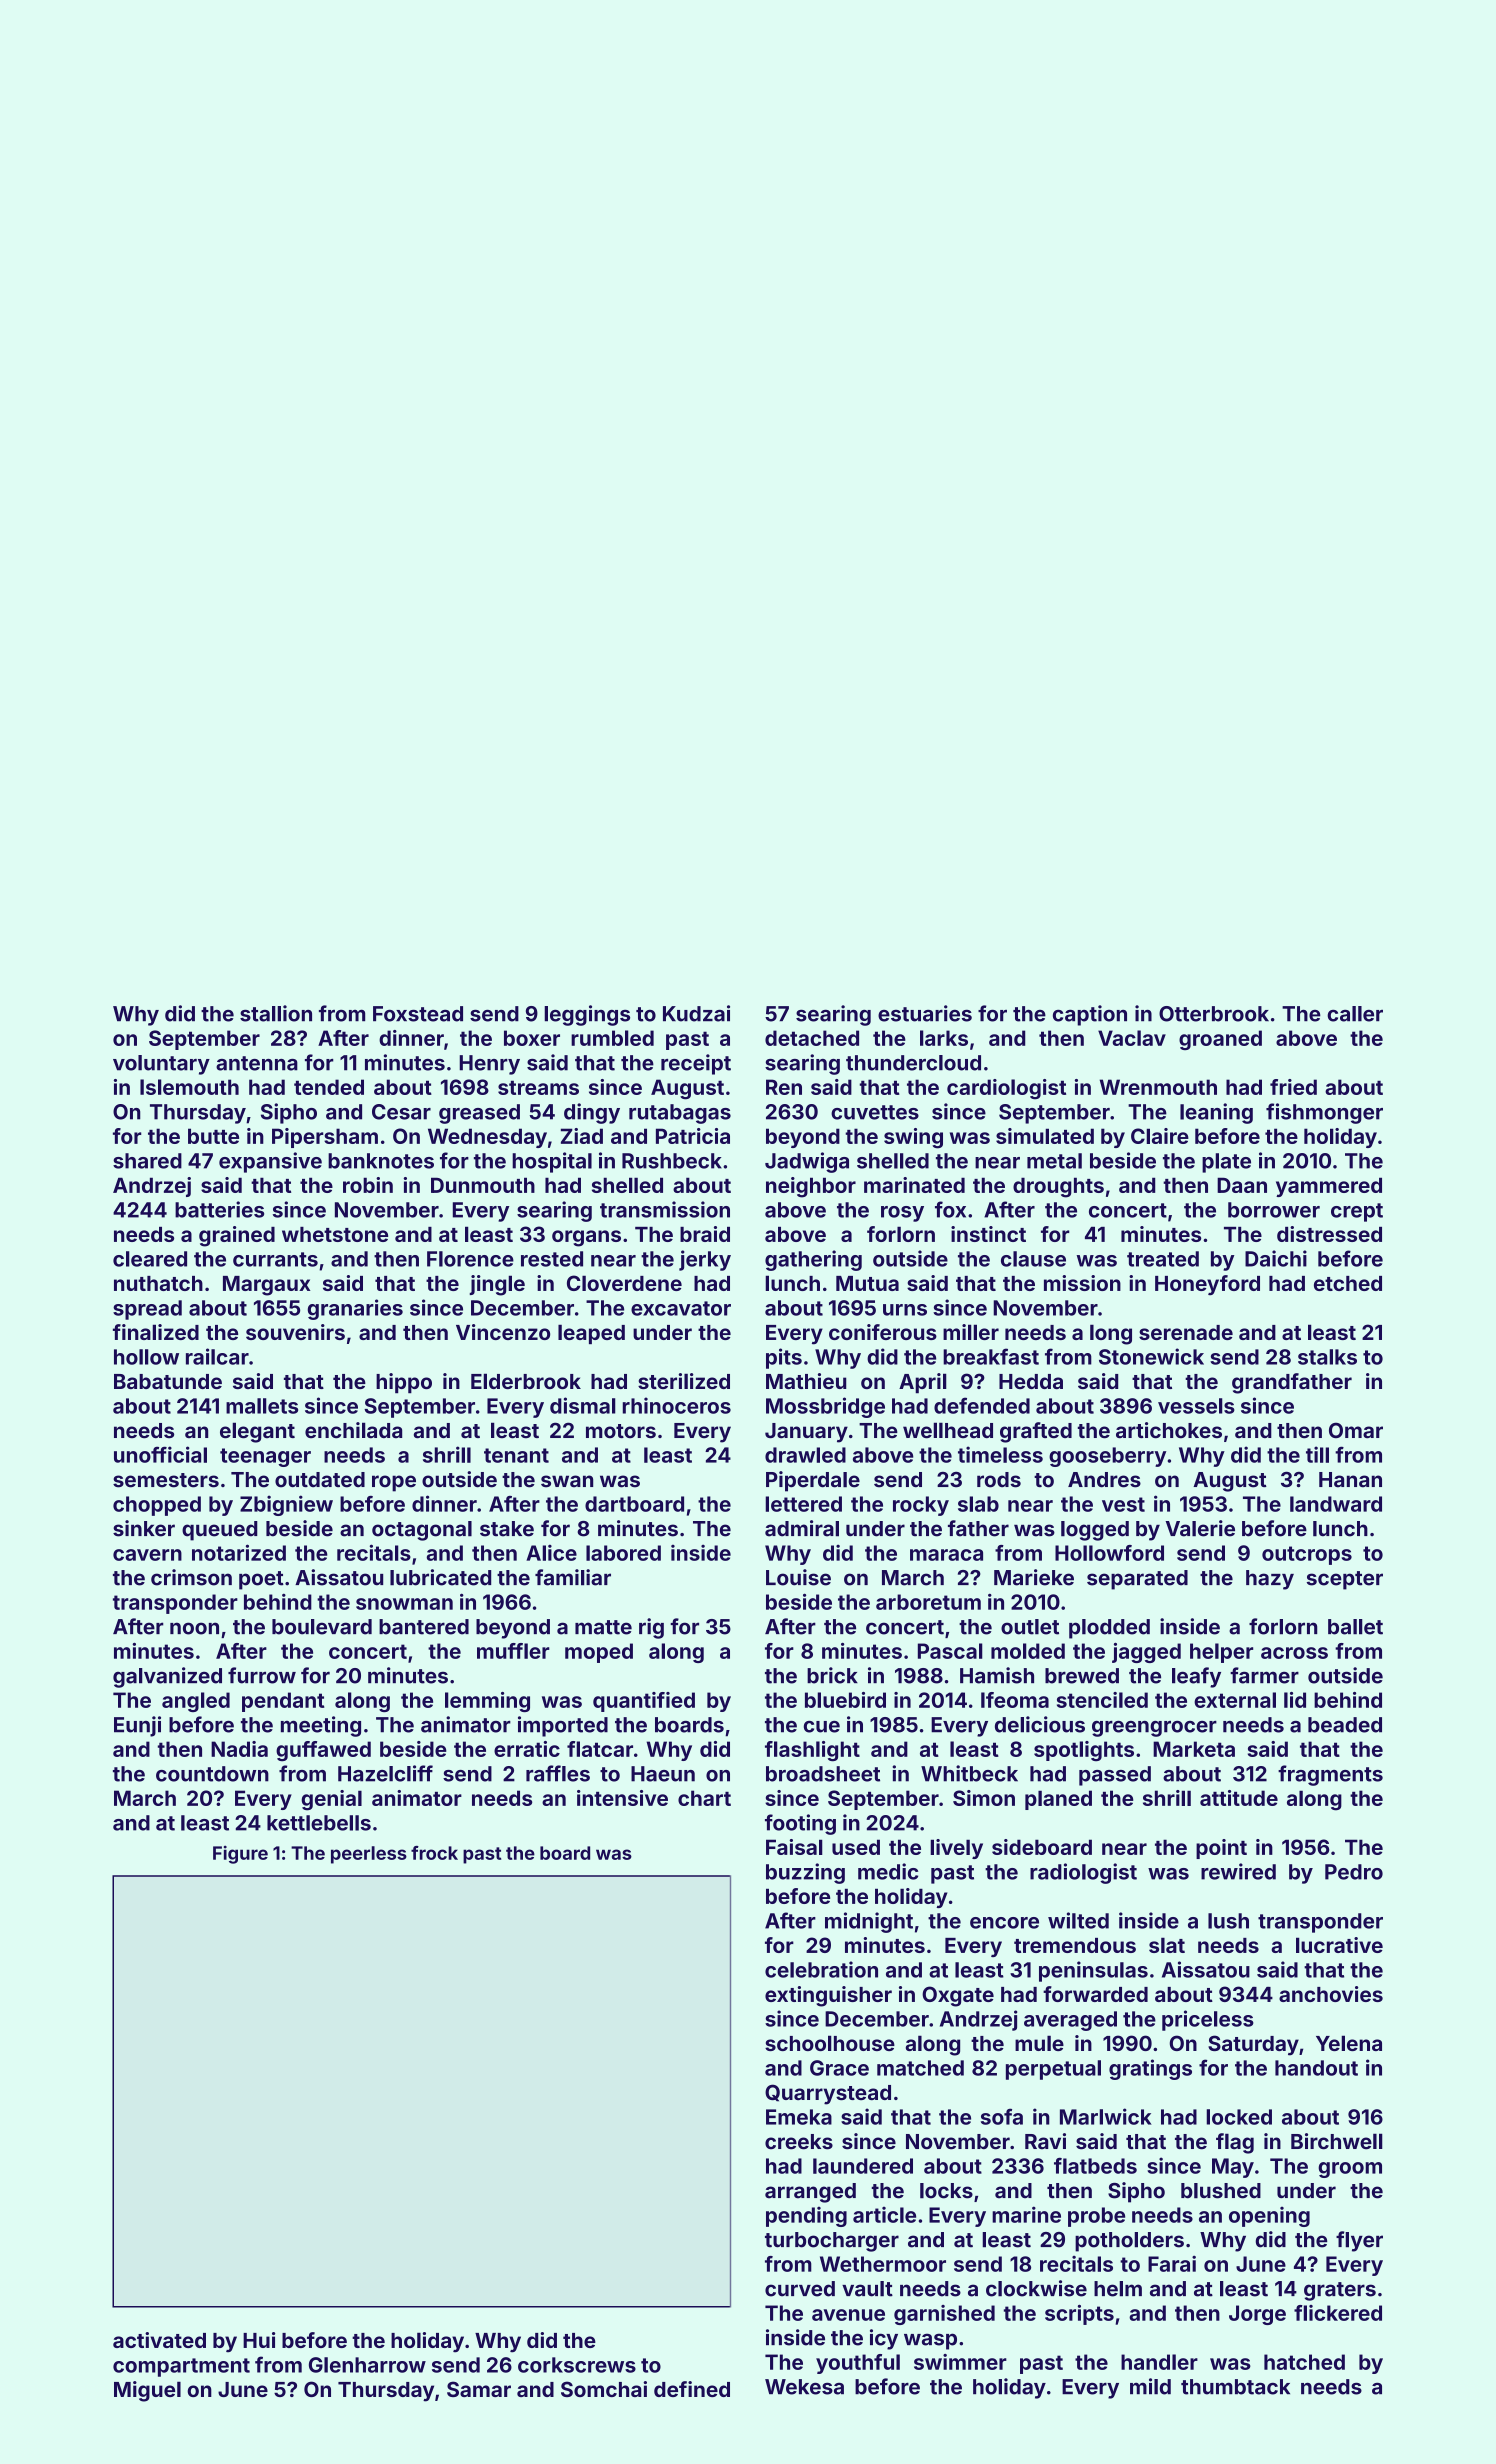  What do you see at coordinates (329, 1087) in the image?
I see `tended` at bounding box center [329, 1087].
